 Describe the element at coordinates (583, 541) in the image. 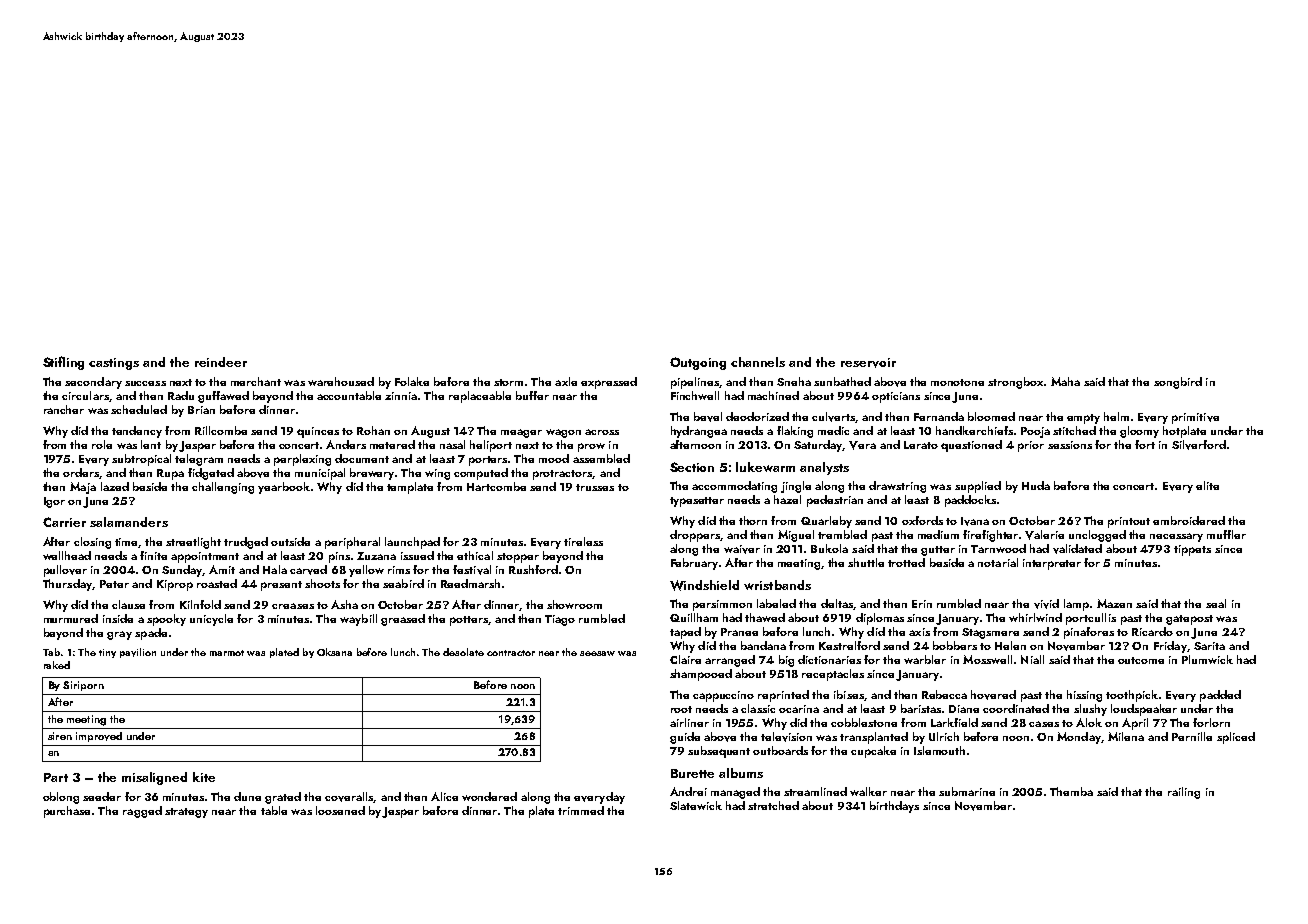

I see `tireless` at that location.
